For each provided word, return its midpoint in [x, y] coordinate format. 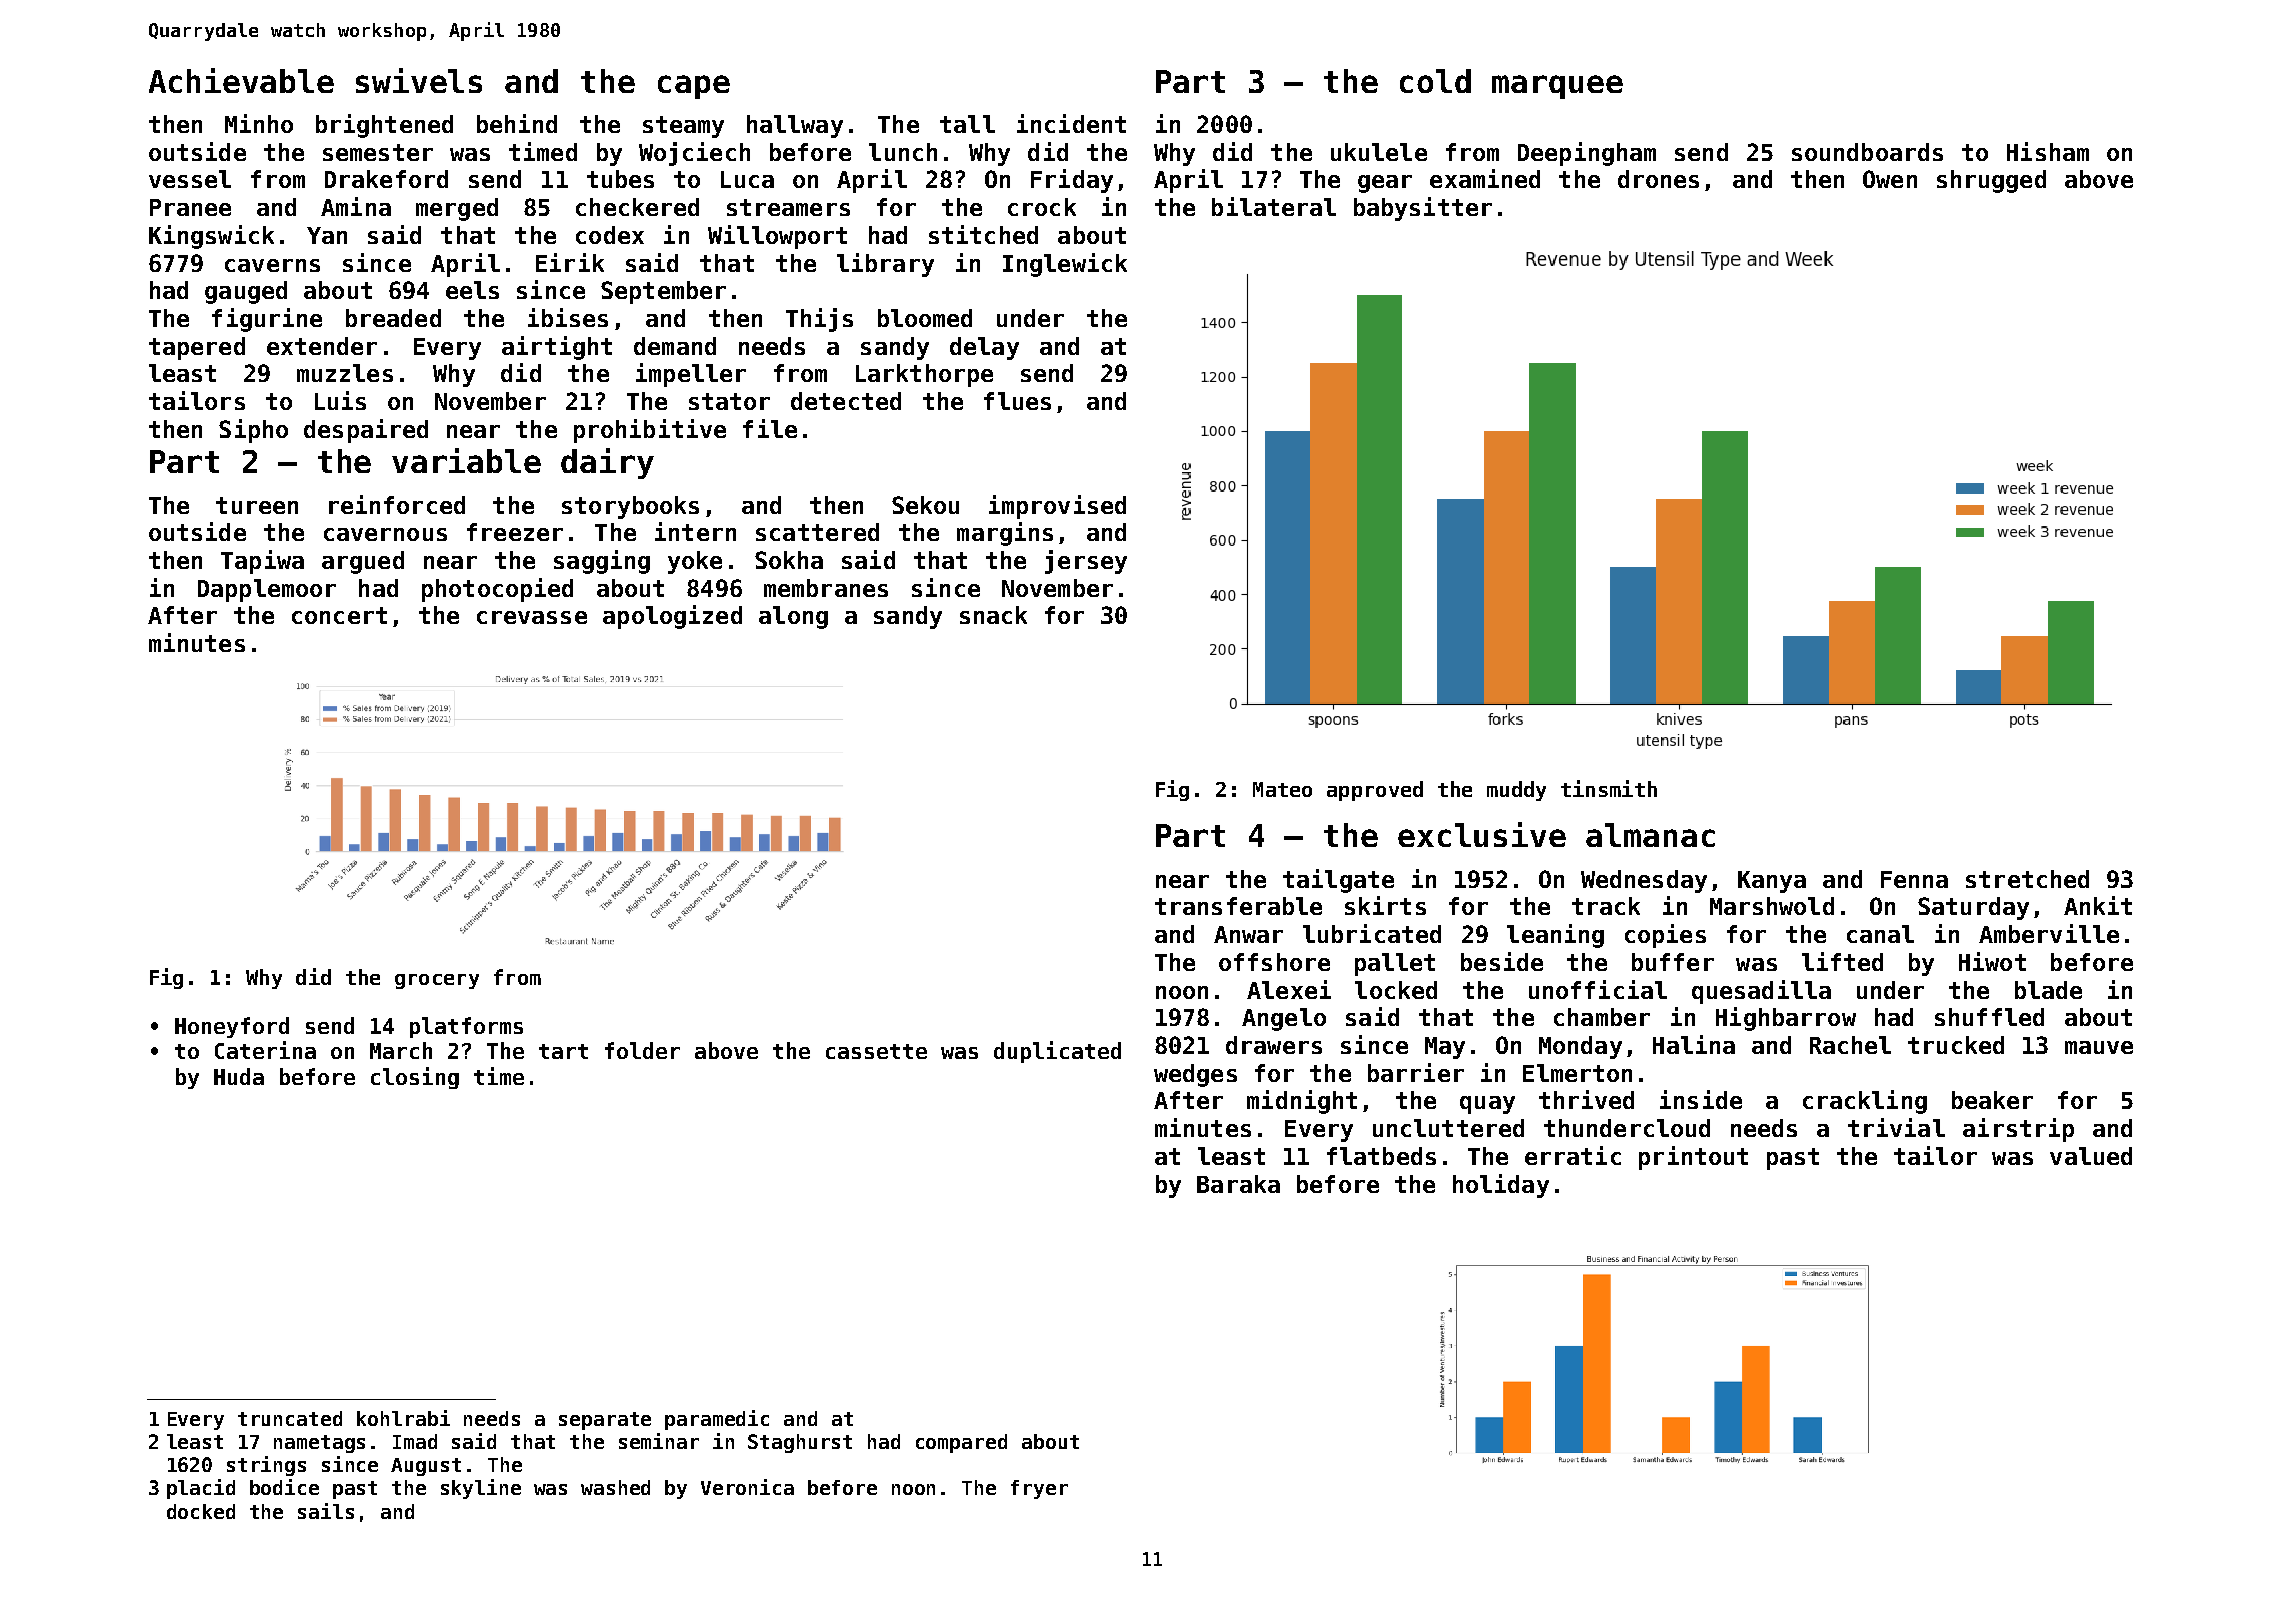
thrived [1586, 1099]
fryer [1039, 1489]
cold [1435, 81]
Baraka [1238, 1184]
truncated [290, 1418]
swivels [419, 80]
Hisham [2048, 151]
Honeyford [232, 1027]
